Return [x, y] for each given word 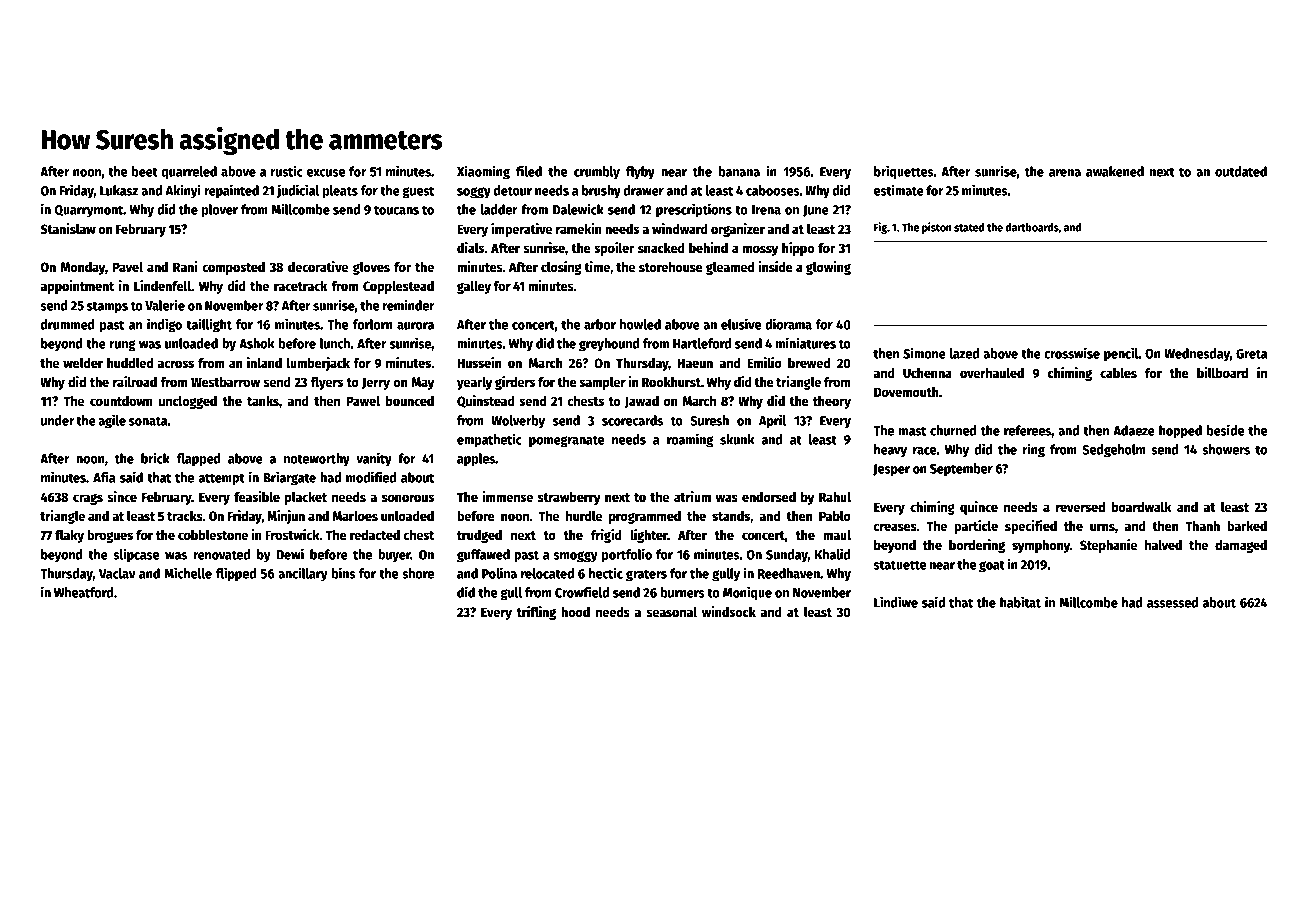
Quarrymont [88, 211]
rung [123, 346]
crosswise [1072, 353]
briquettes [904, 172]
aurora [415, 326]
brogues [110, 536]
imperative [521, 230]
